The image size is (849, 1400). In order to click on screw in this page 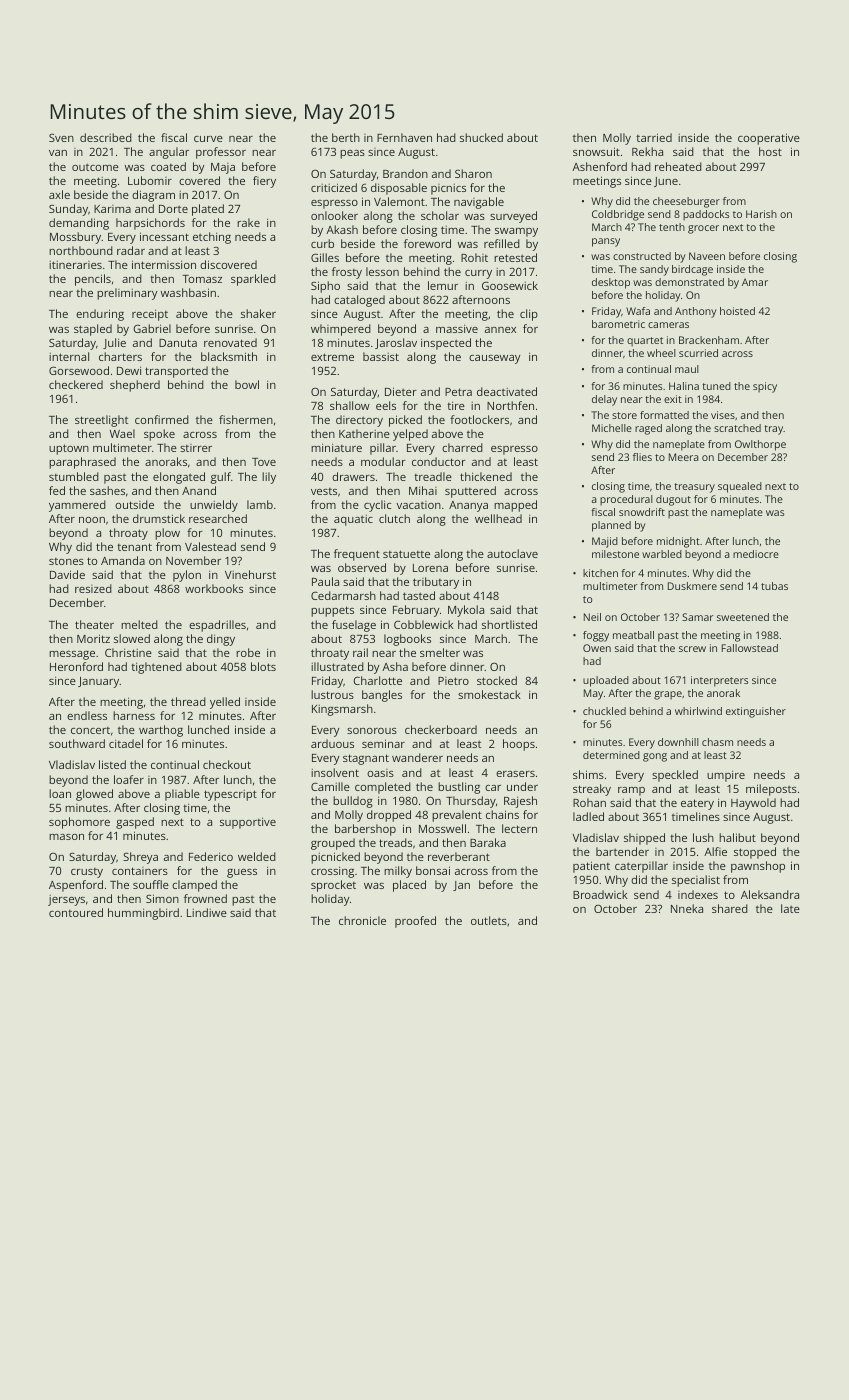, I will do `click(692, 649)`.
